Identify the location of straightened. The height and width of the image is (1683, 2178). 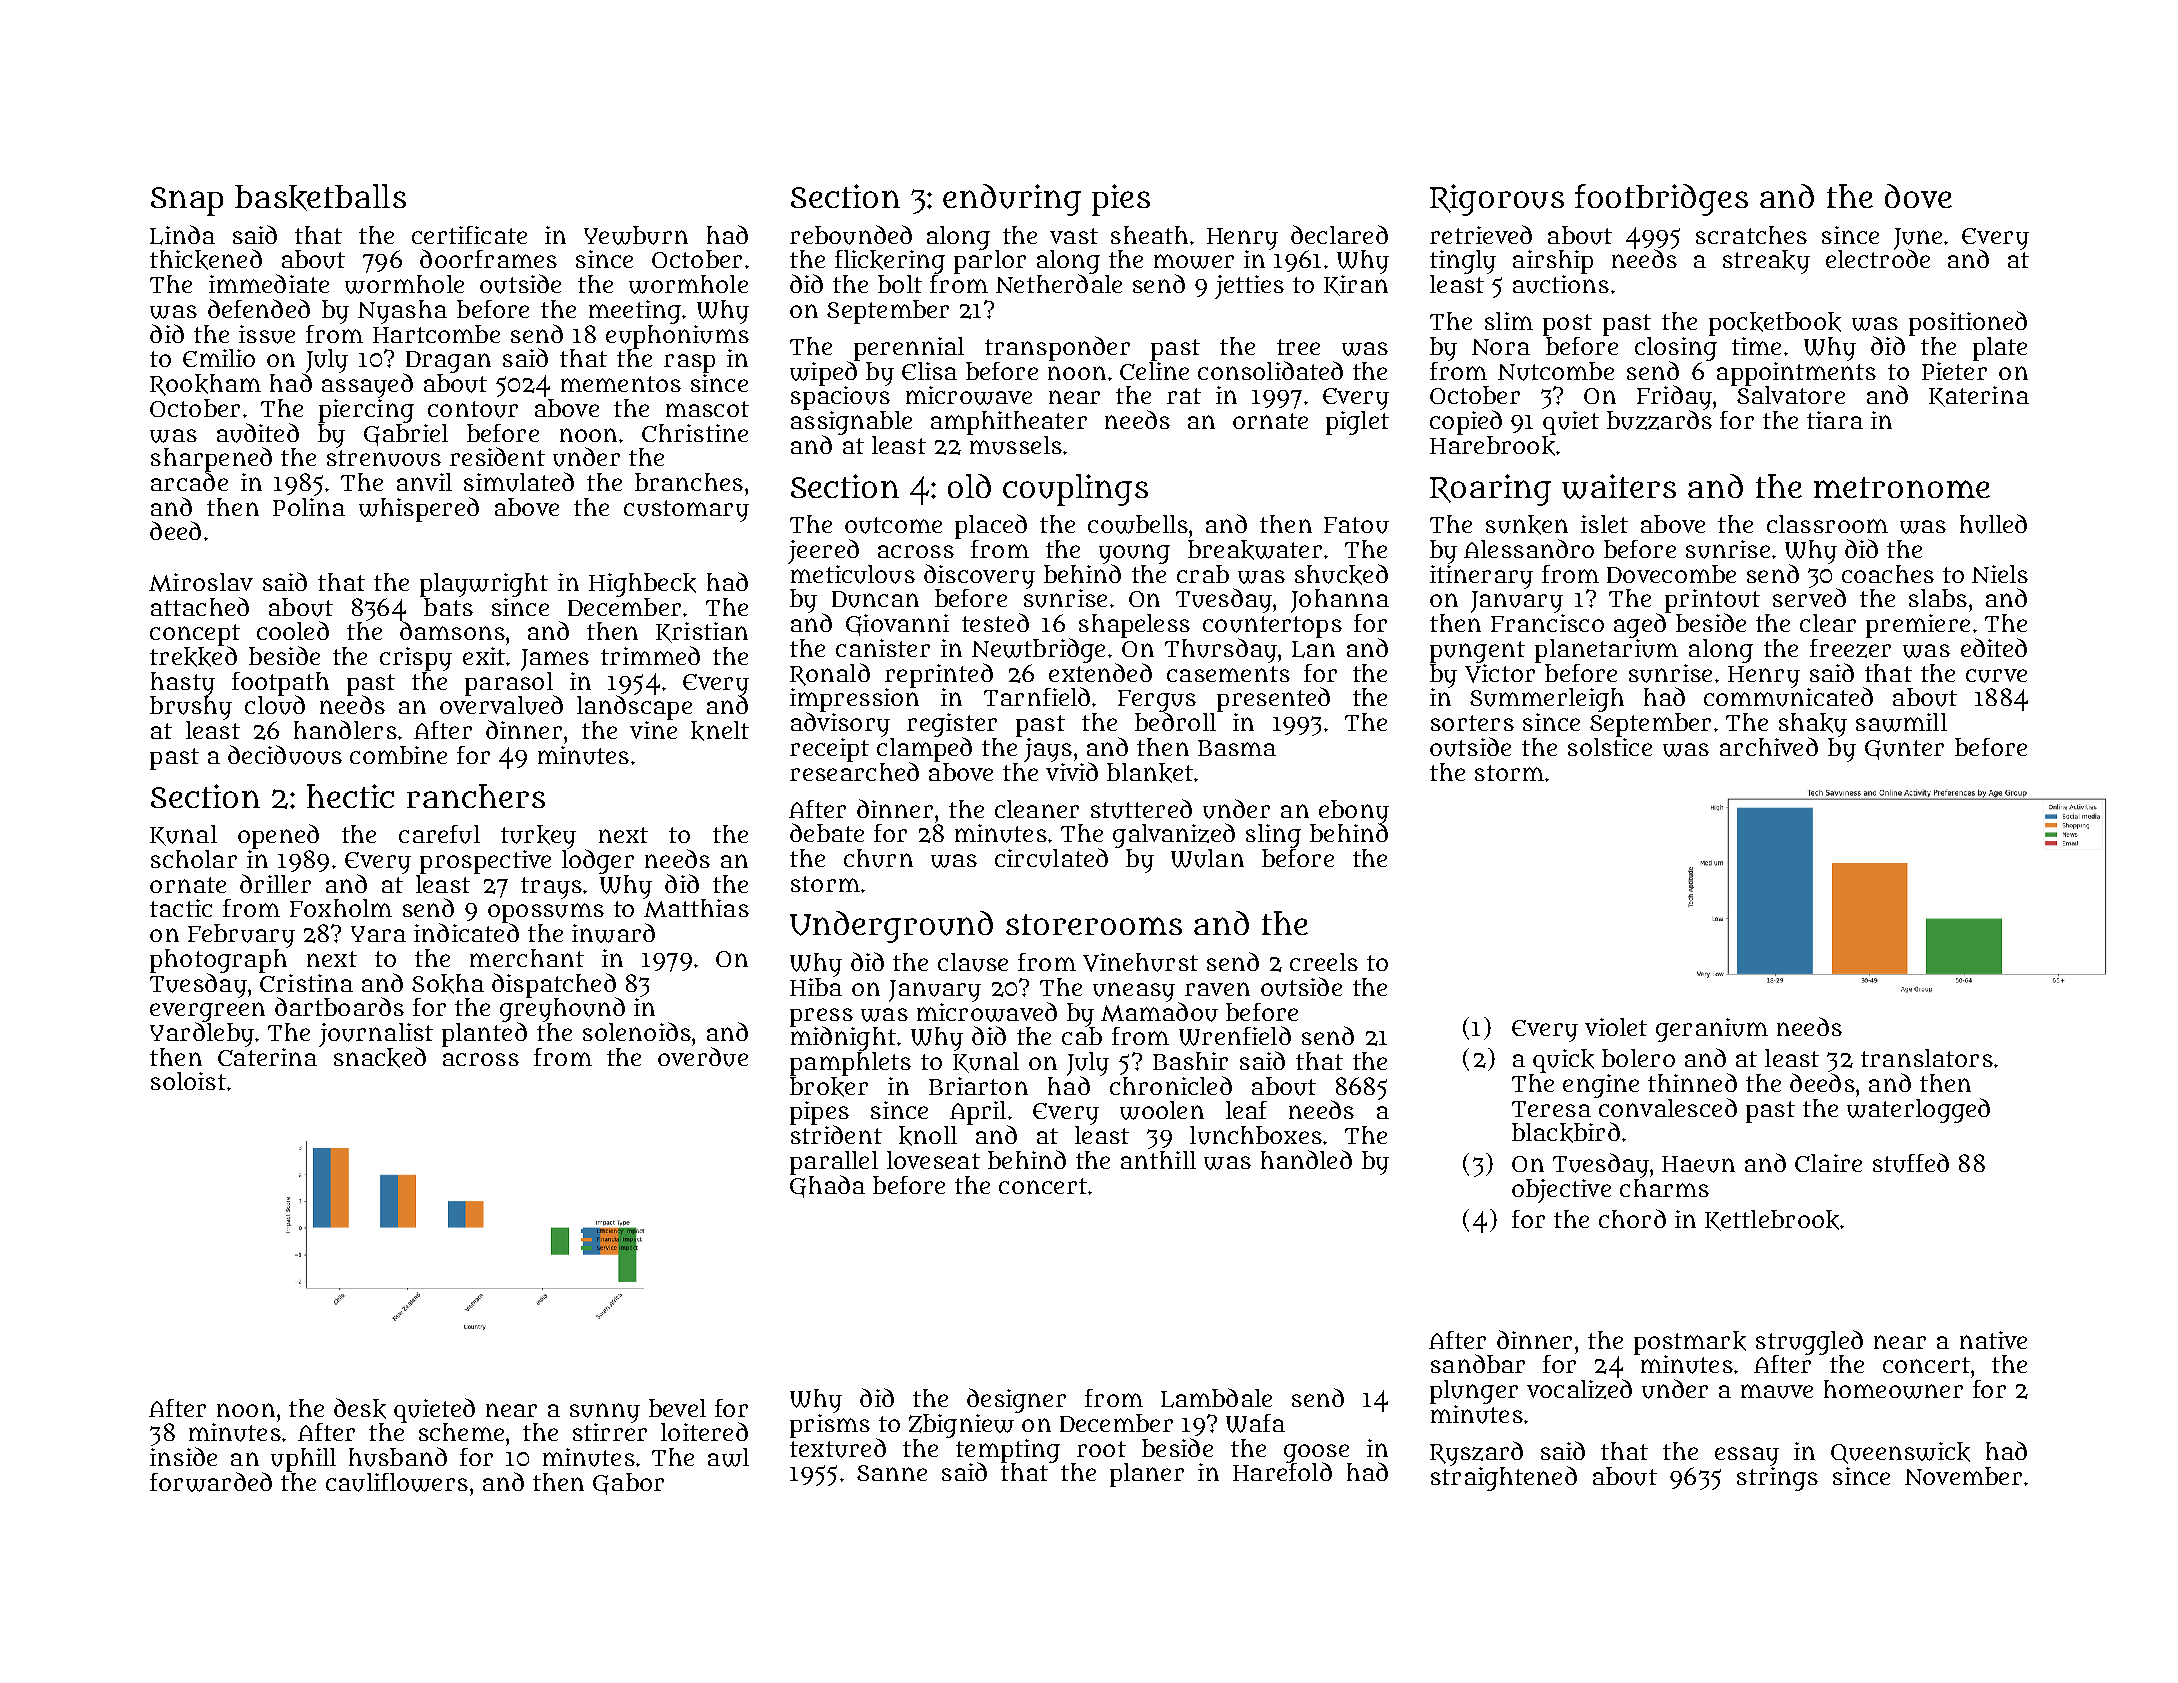
(1504, 1478).
